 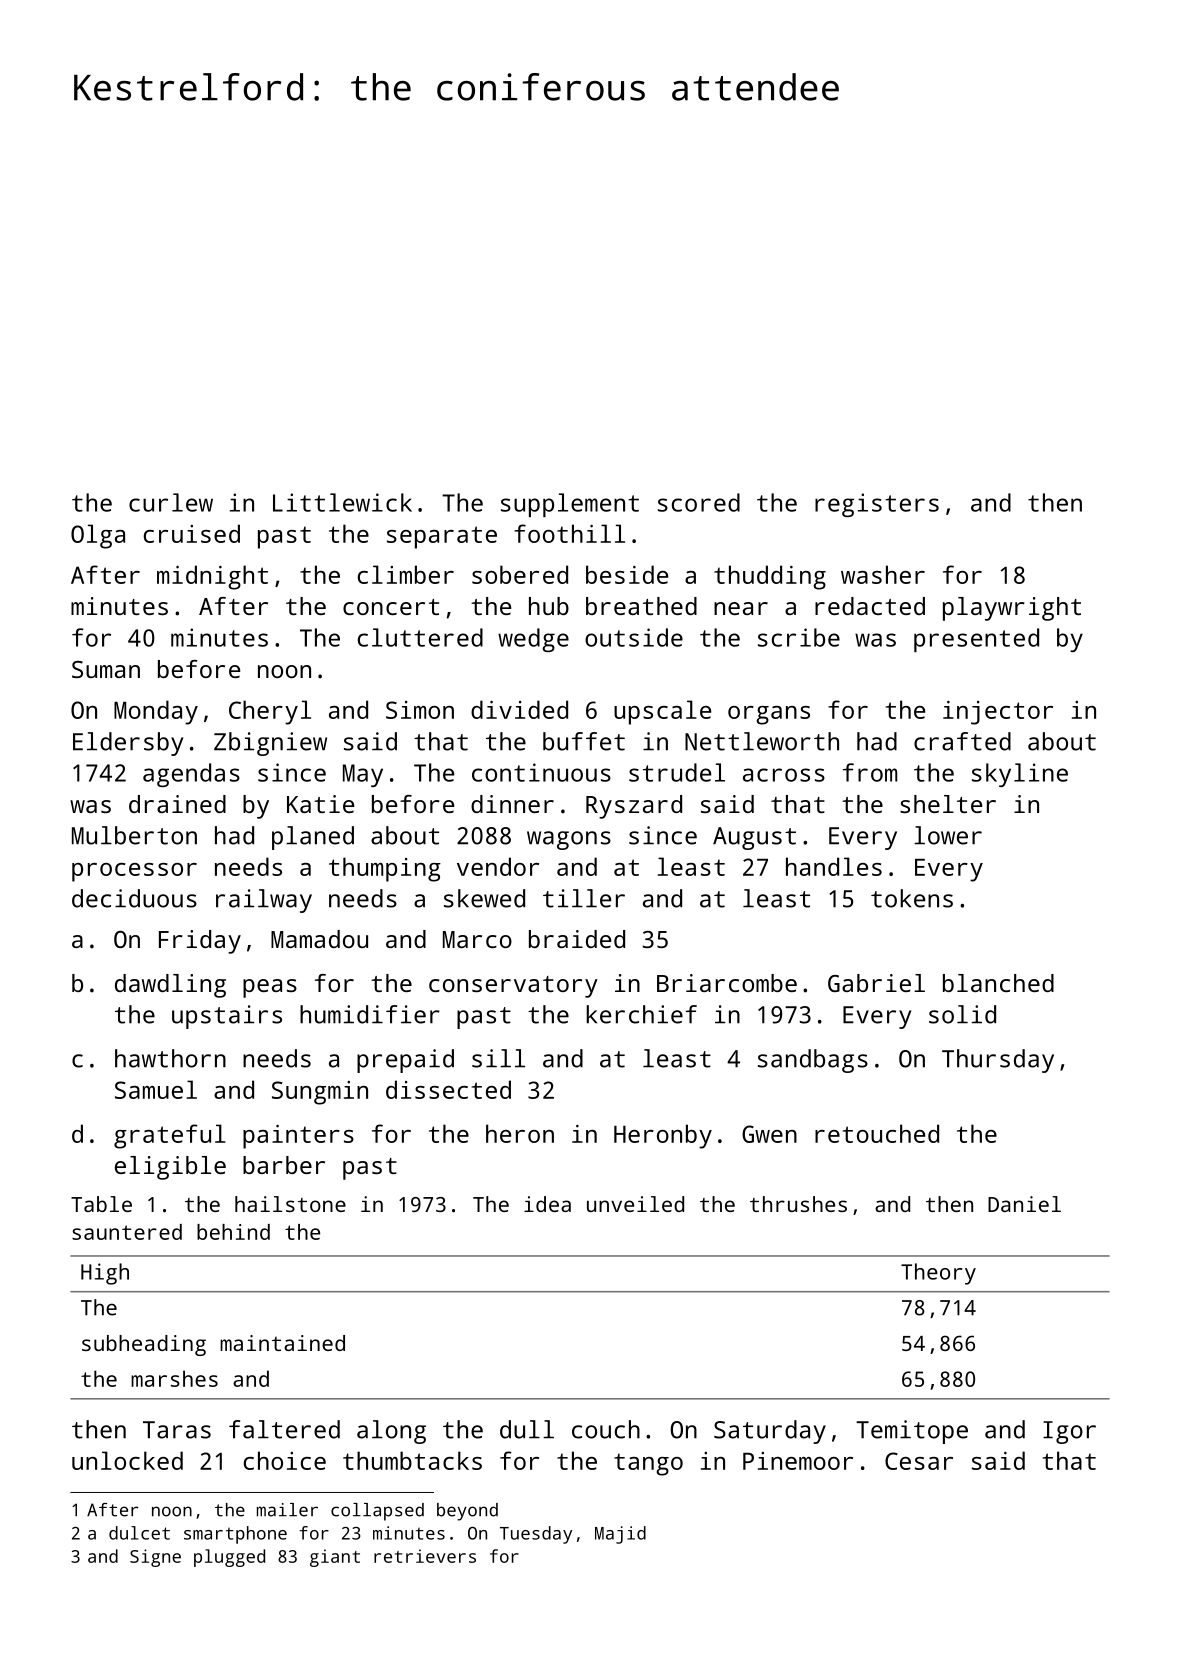 I want to click on supplement, so click(x=570, y=505).
